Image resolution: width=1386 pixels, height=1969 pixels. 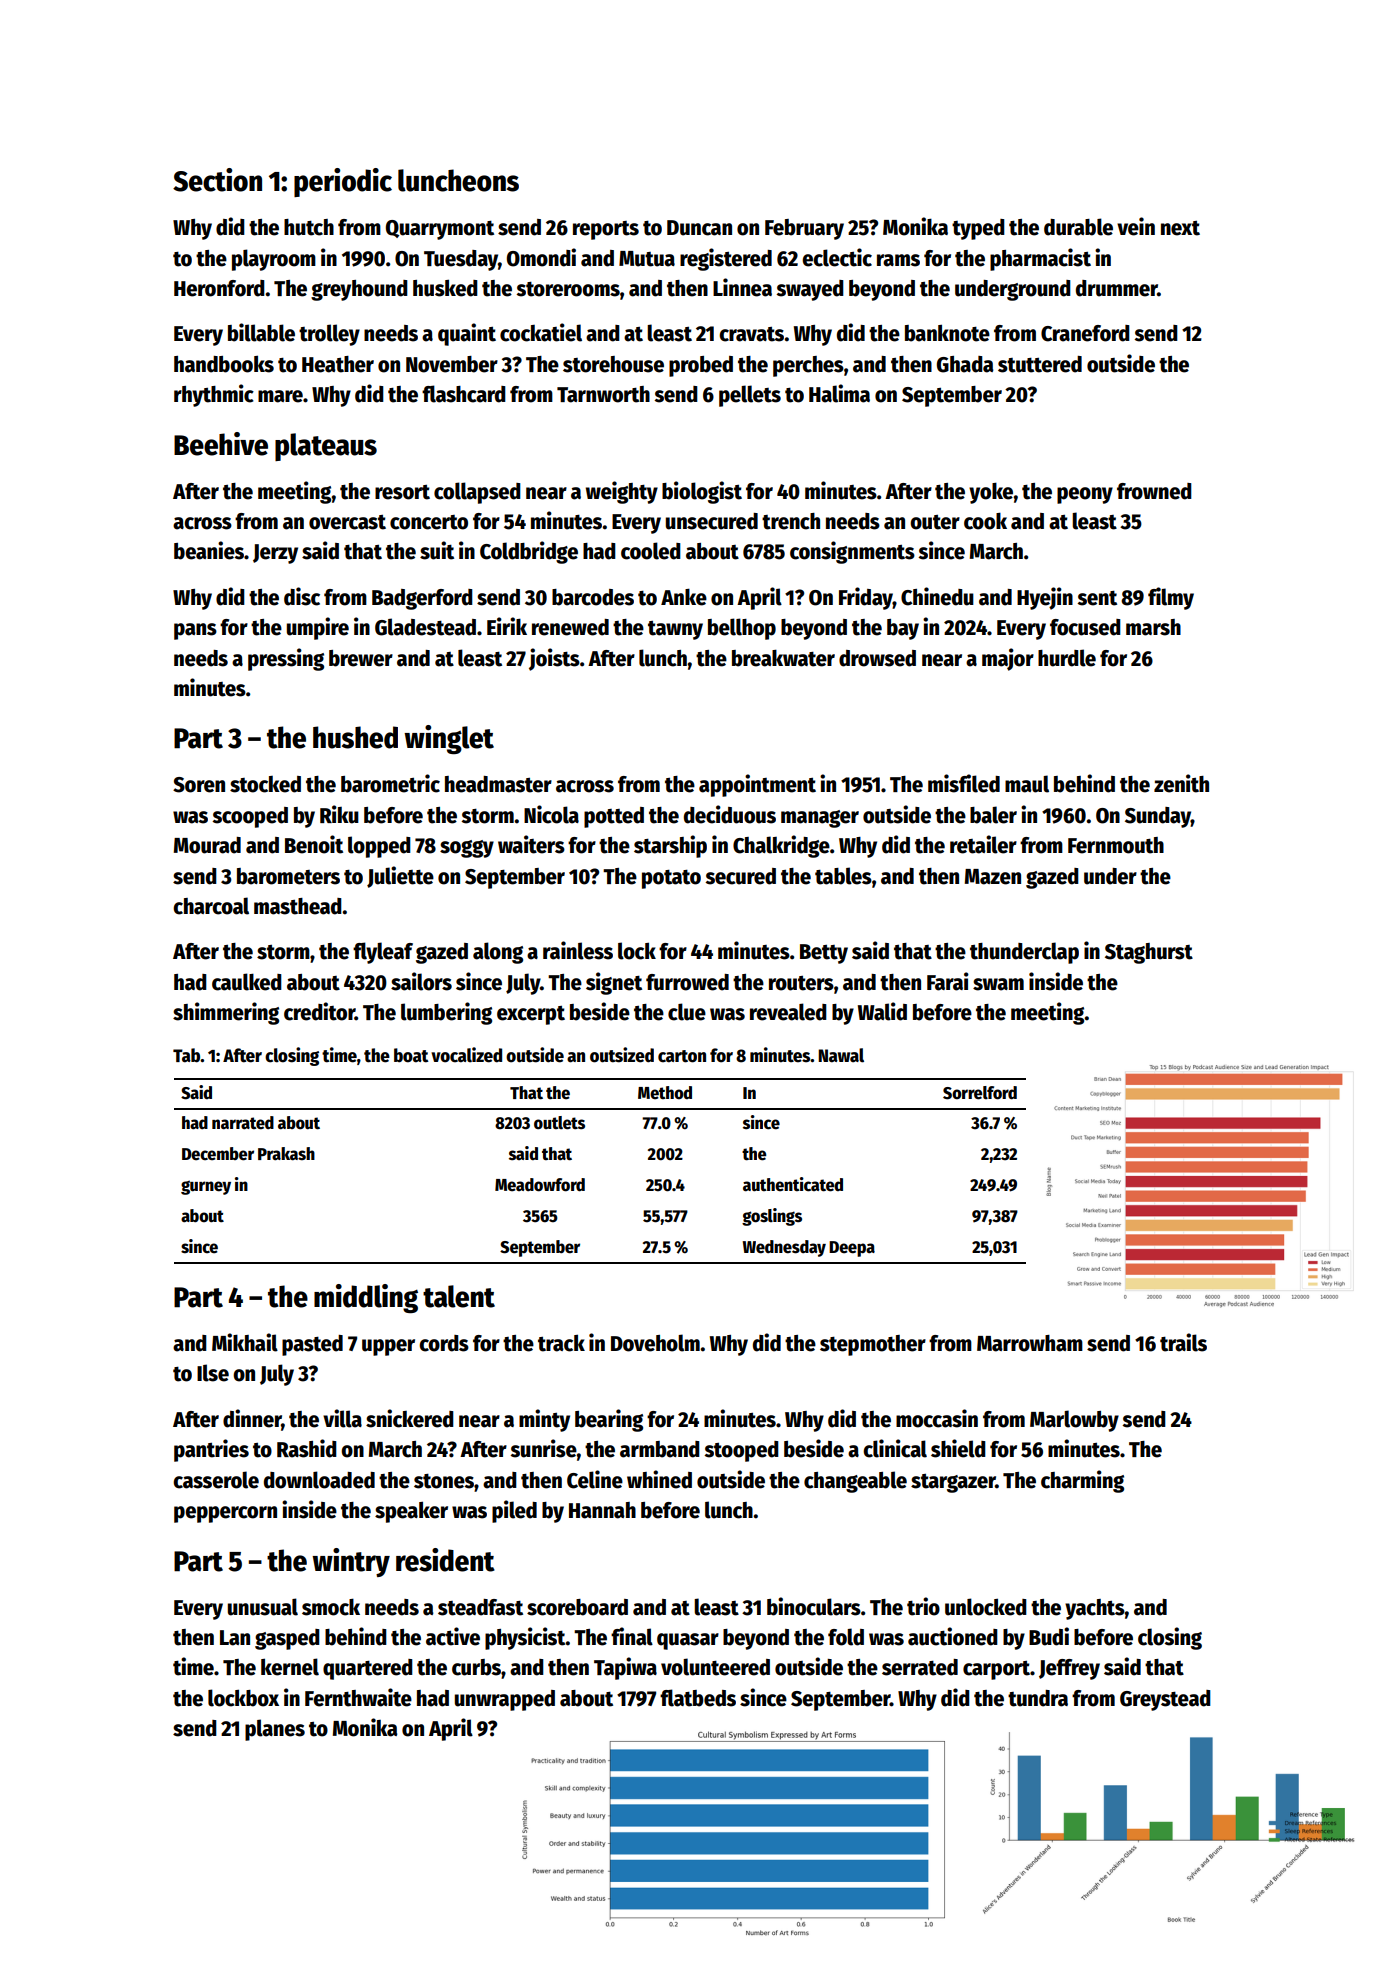 I want to click on Staghurst, so click(x=1149, y=953).
